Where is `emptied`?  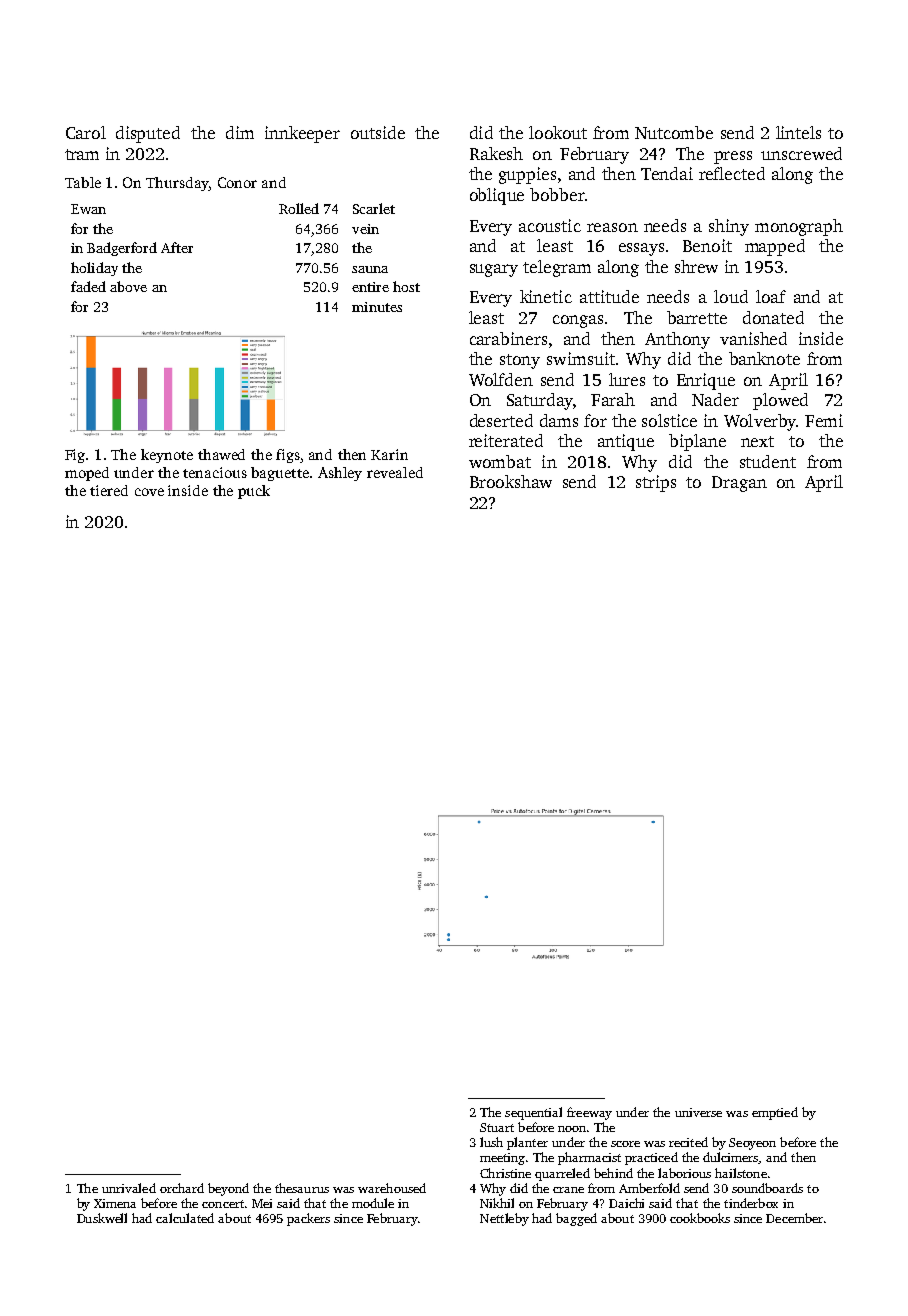 emptied is located at coordinates (775, 1113).
